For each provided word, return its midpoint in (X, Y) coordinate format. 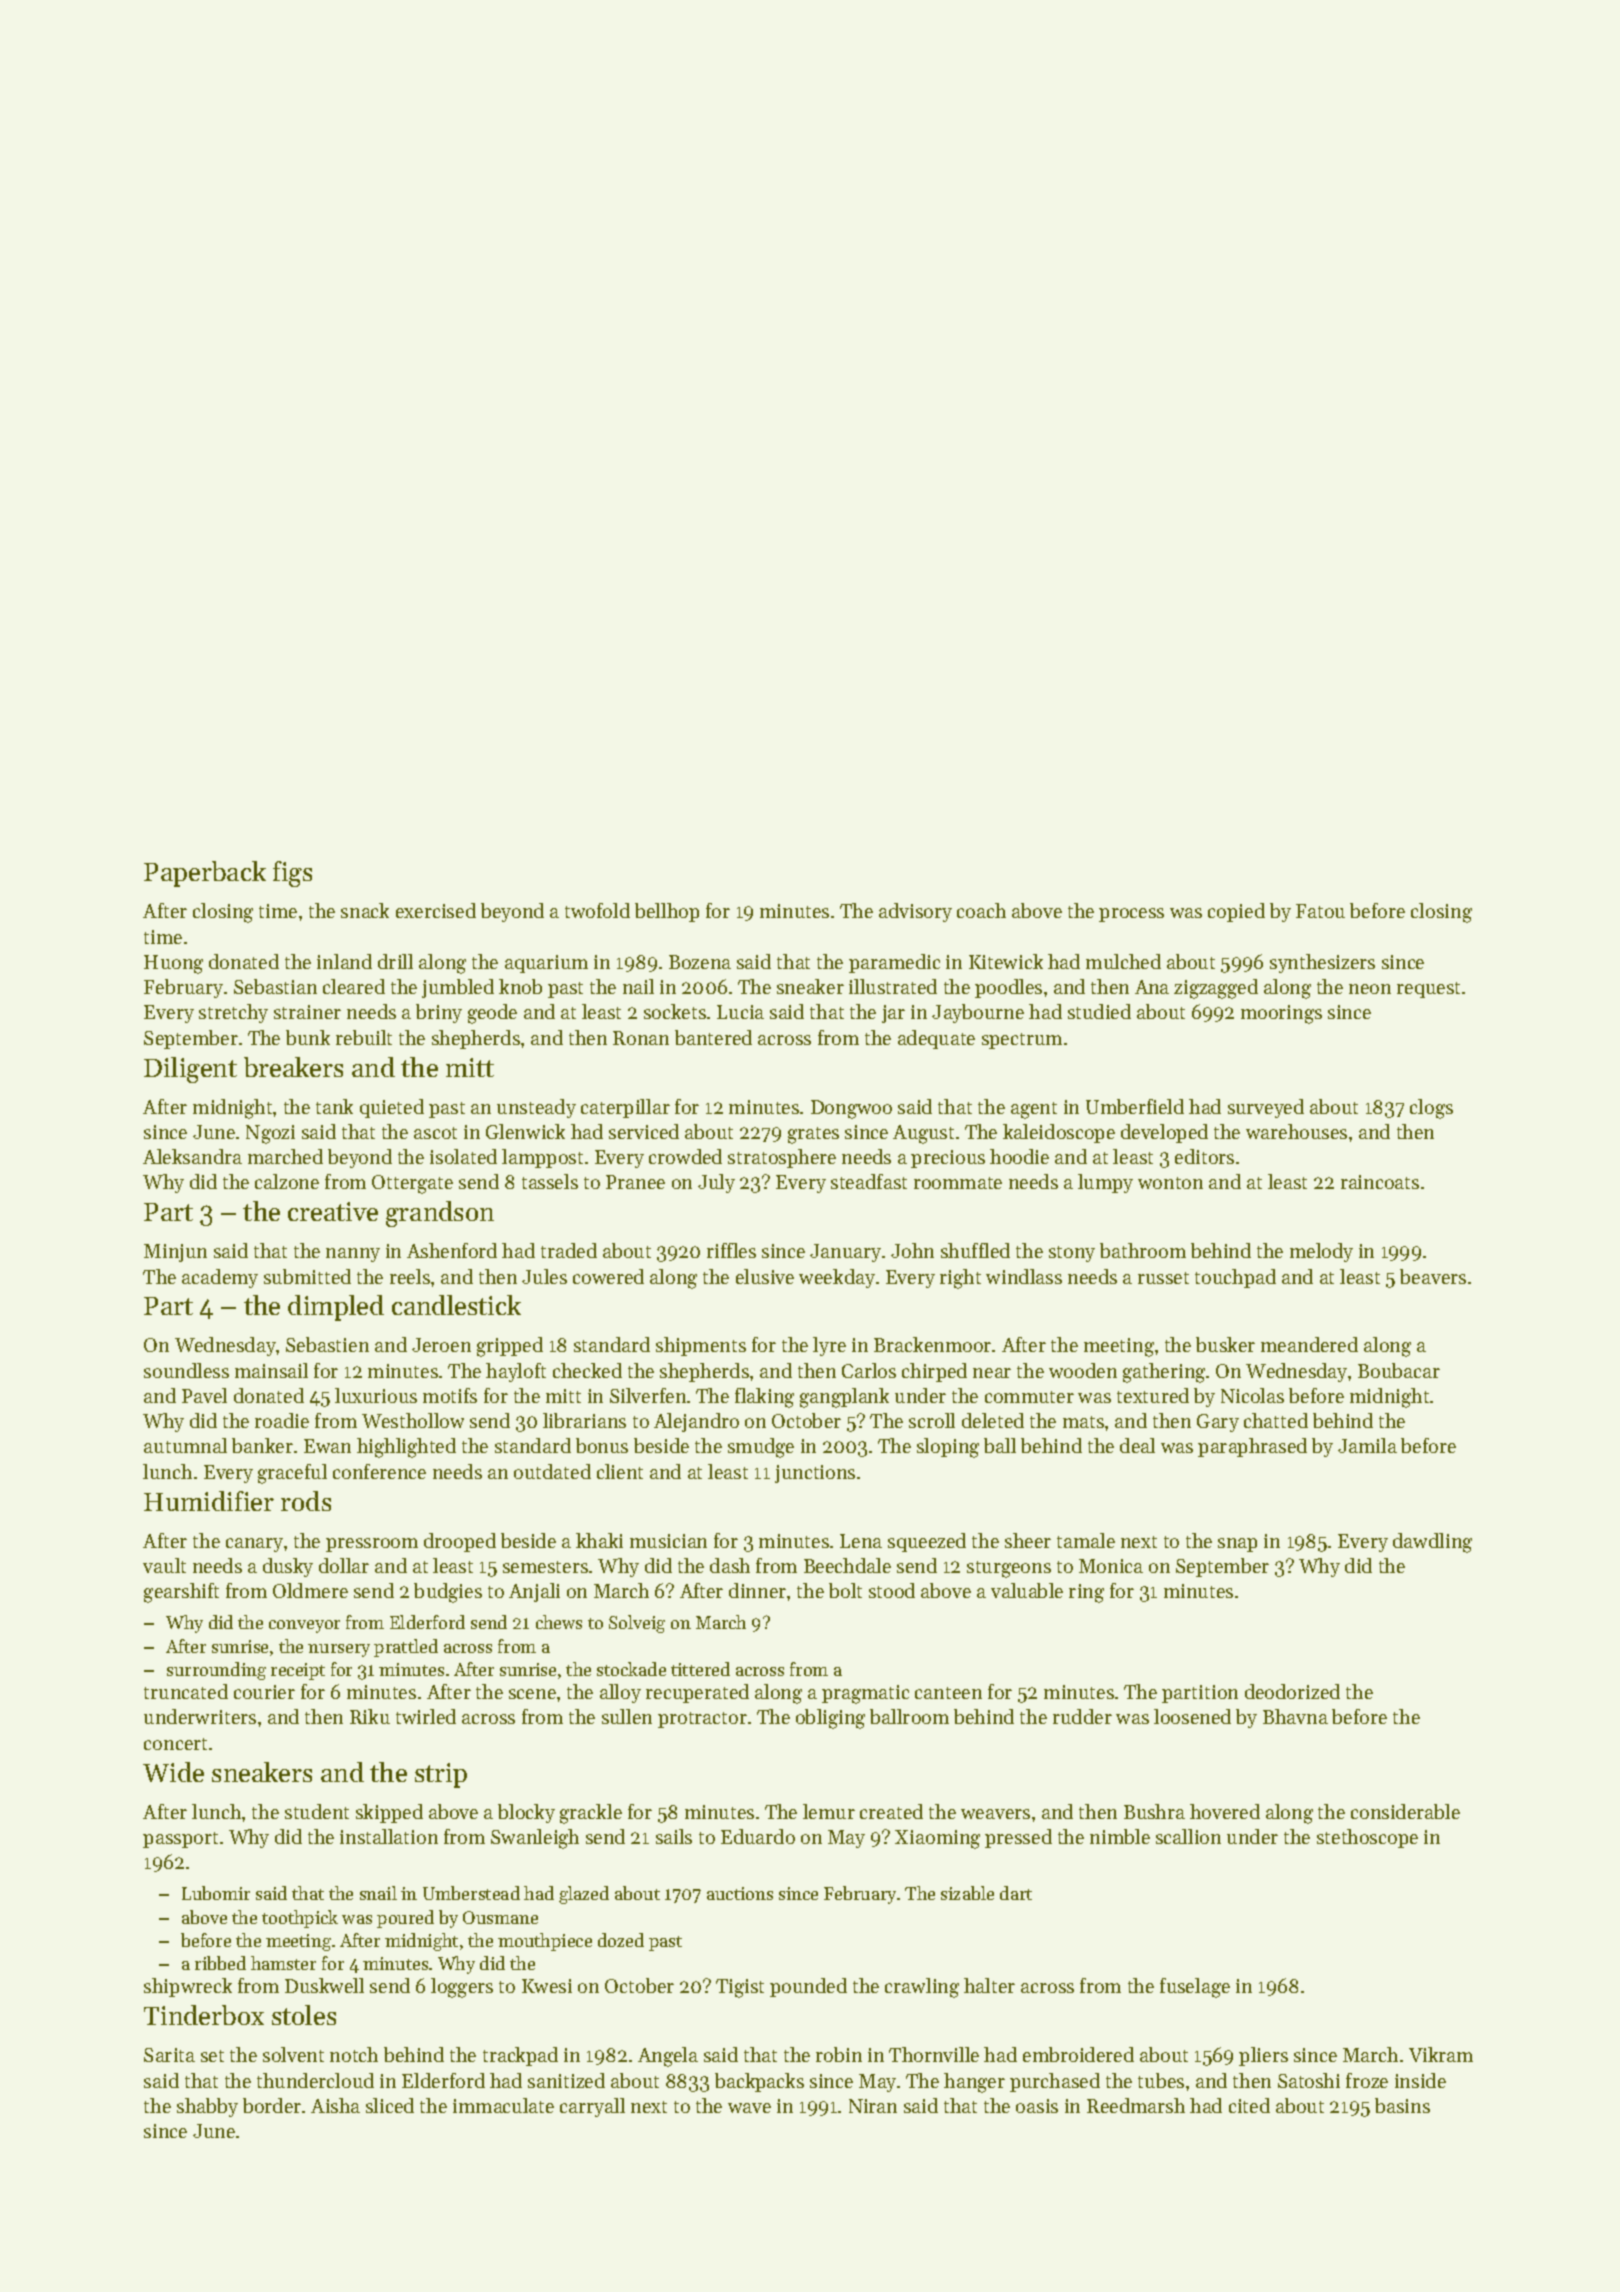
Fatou (1320, 911)
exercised (436, 910)
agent (1034, 1110)
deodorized (1292, 1691)
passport (180, 1840)
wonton (1170, 1183)
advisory (915, 912)
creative (333, 1211)
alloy (620, 1693)
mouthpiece (545, 1942)
